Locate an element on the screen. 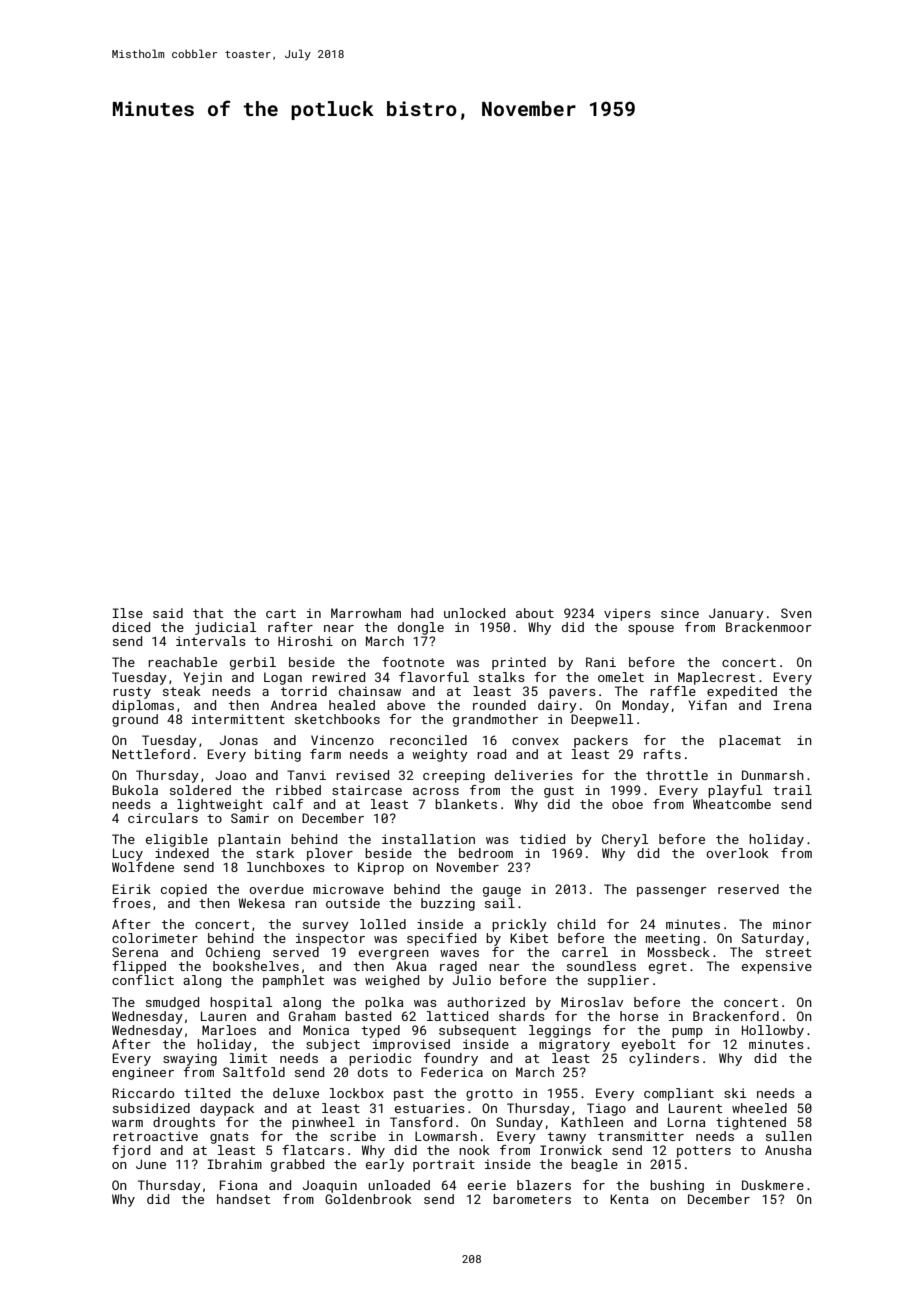 The height and width of the screenshot is (1308, 924). cart is located at coordinates (281, 613).
